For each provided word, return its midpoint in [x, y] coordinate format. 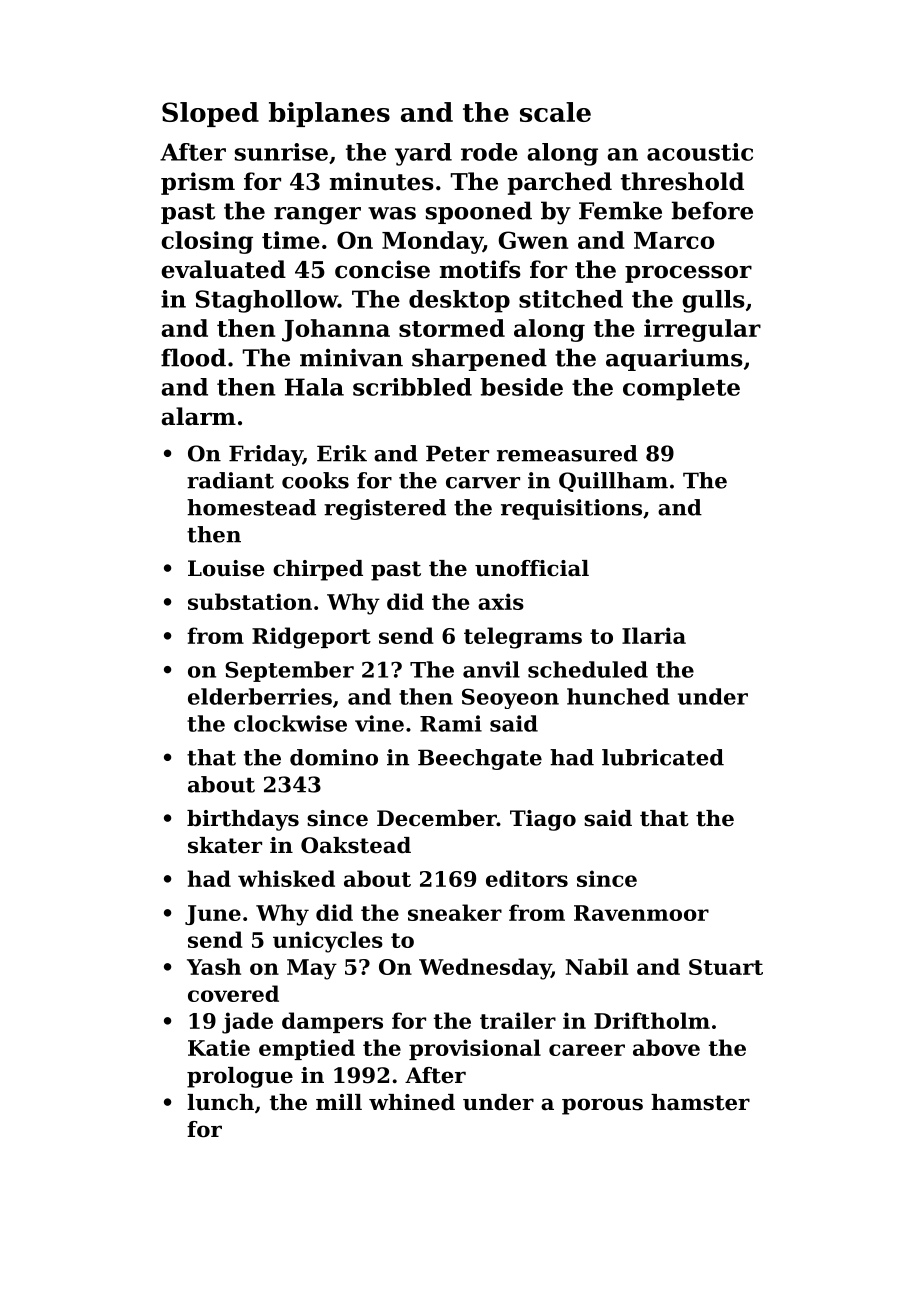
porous [602, 1106]
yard [423, 154]
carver [483, 483]
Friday [266, 455]
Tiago [543, 820]
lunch [220, 1102]
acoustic [700, 152]
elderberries [260, 696]
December [437, 818]
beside [522, 387]
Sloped [210, 114]
